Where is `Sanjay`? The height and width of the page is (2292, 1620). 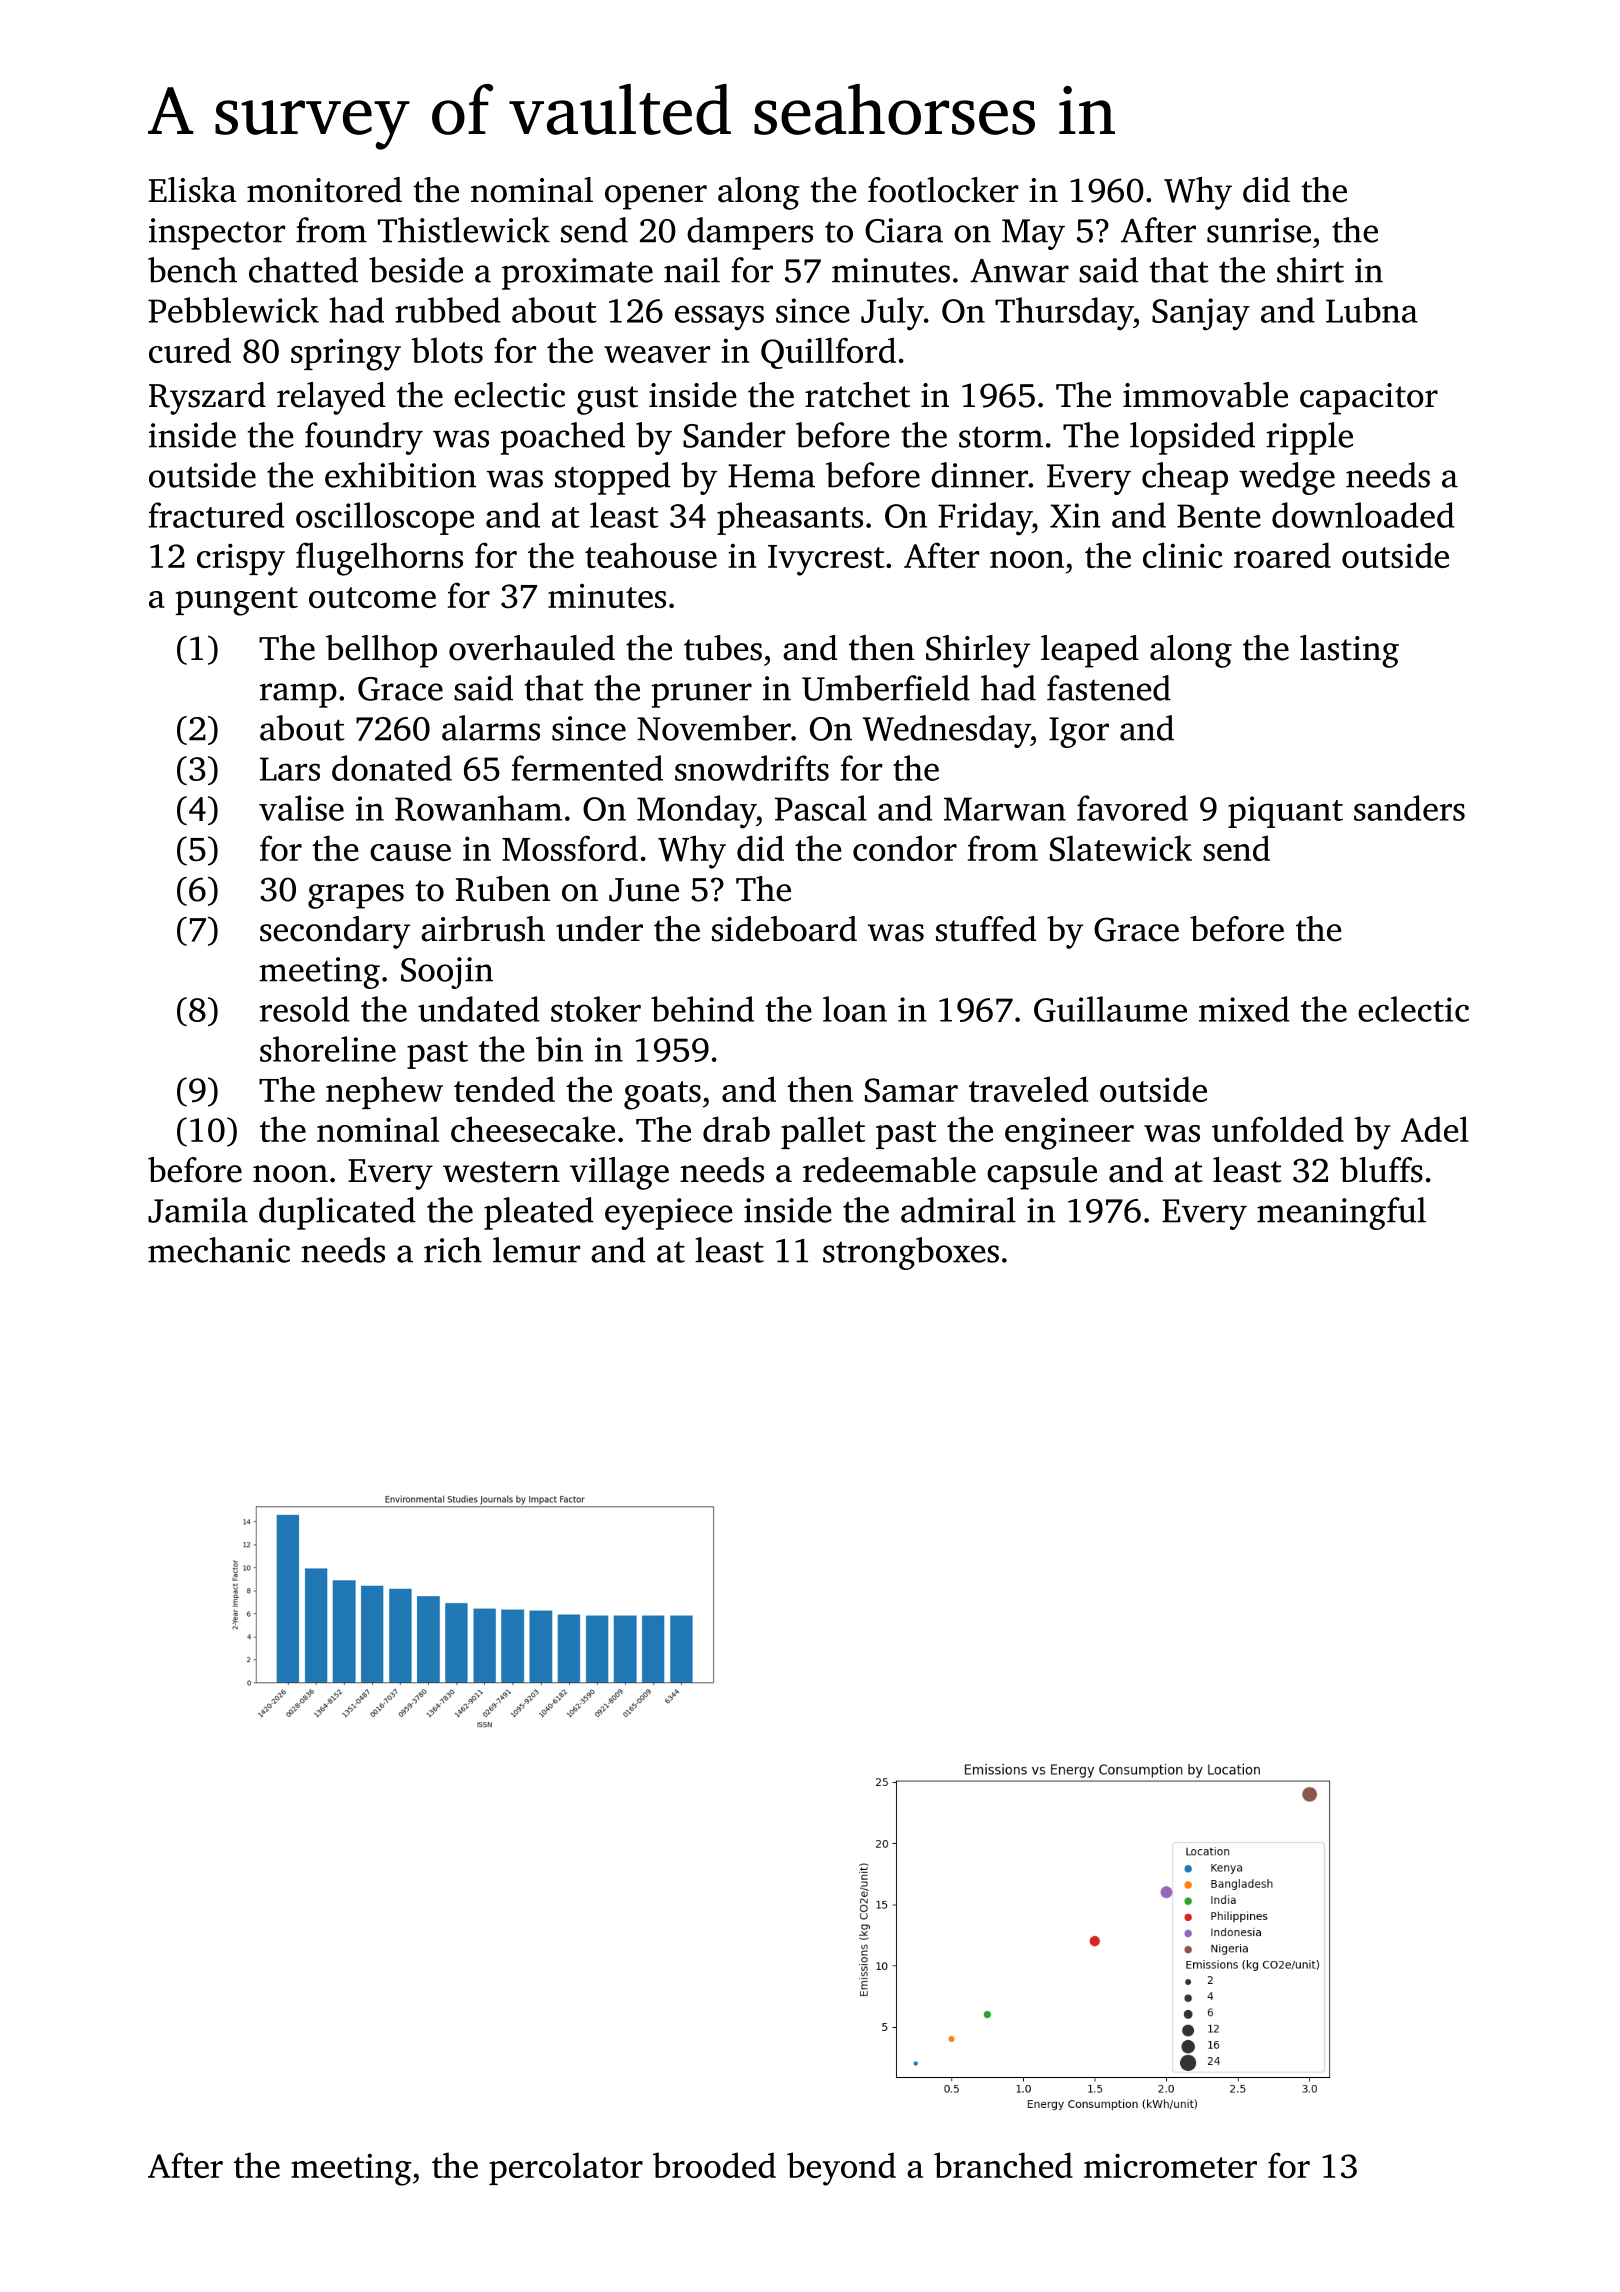 Sanjay is located at coordinates (1201, 314).
